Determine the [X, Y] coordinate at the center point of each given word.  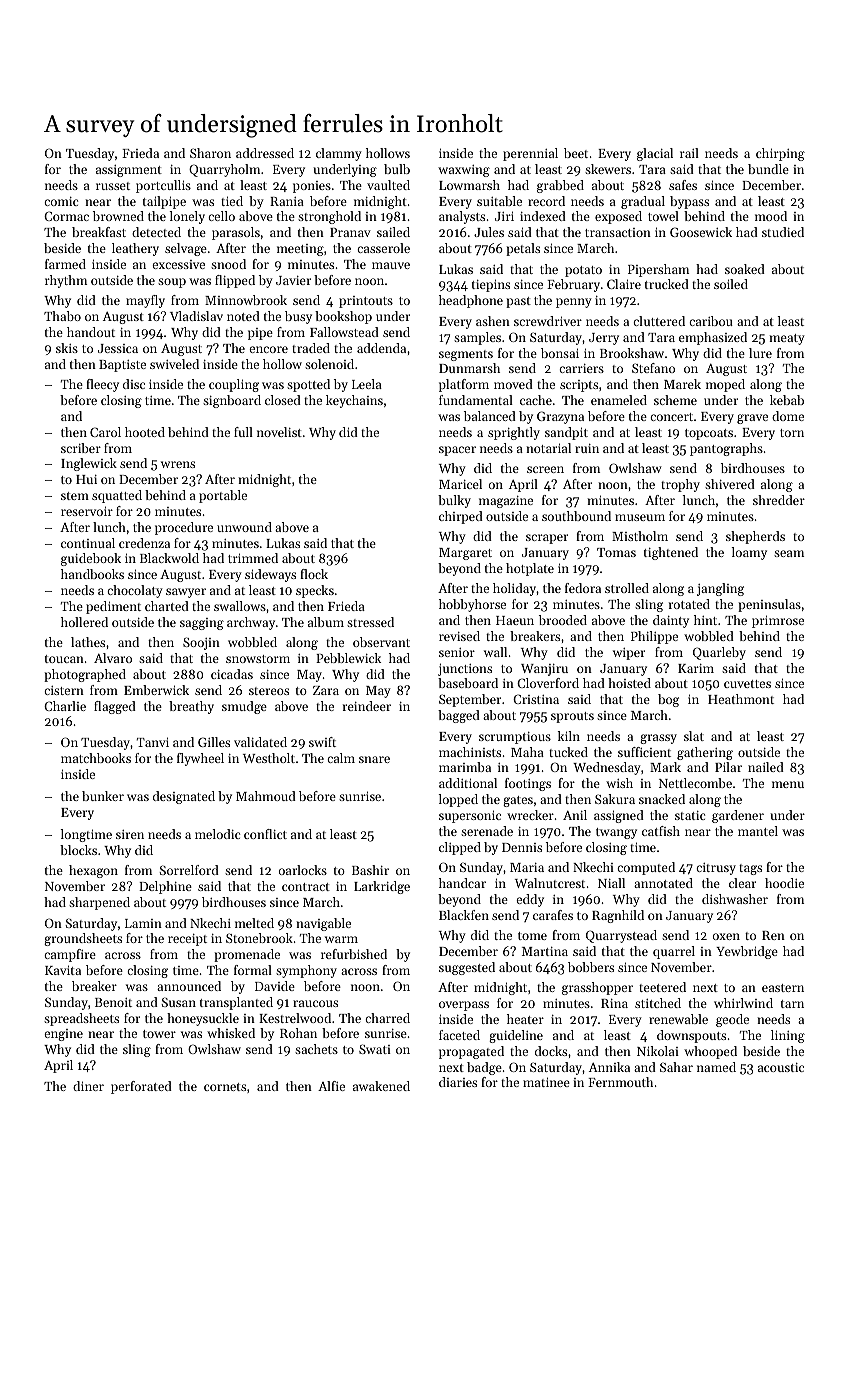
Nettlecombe [695, 783]
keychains [354, 401]
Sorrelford [189, 870]
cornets [225, 1087]
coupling [234, 385]
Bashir [370, 870]
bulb [397, 169]
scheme [675, 400]
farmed [65, 264]
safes [683, 185]
